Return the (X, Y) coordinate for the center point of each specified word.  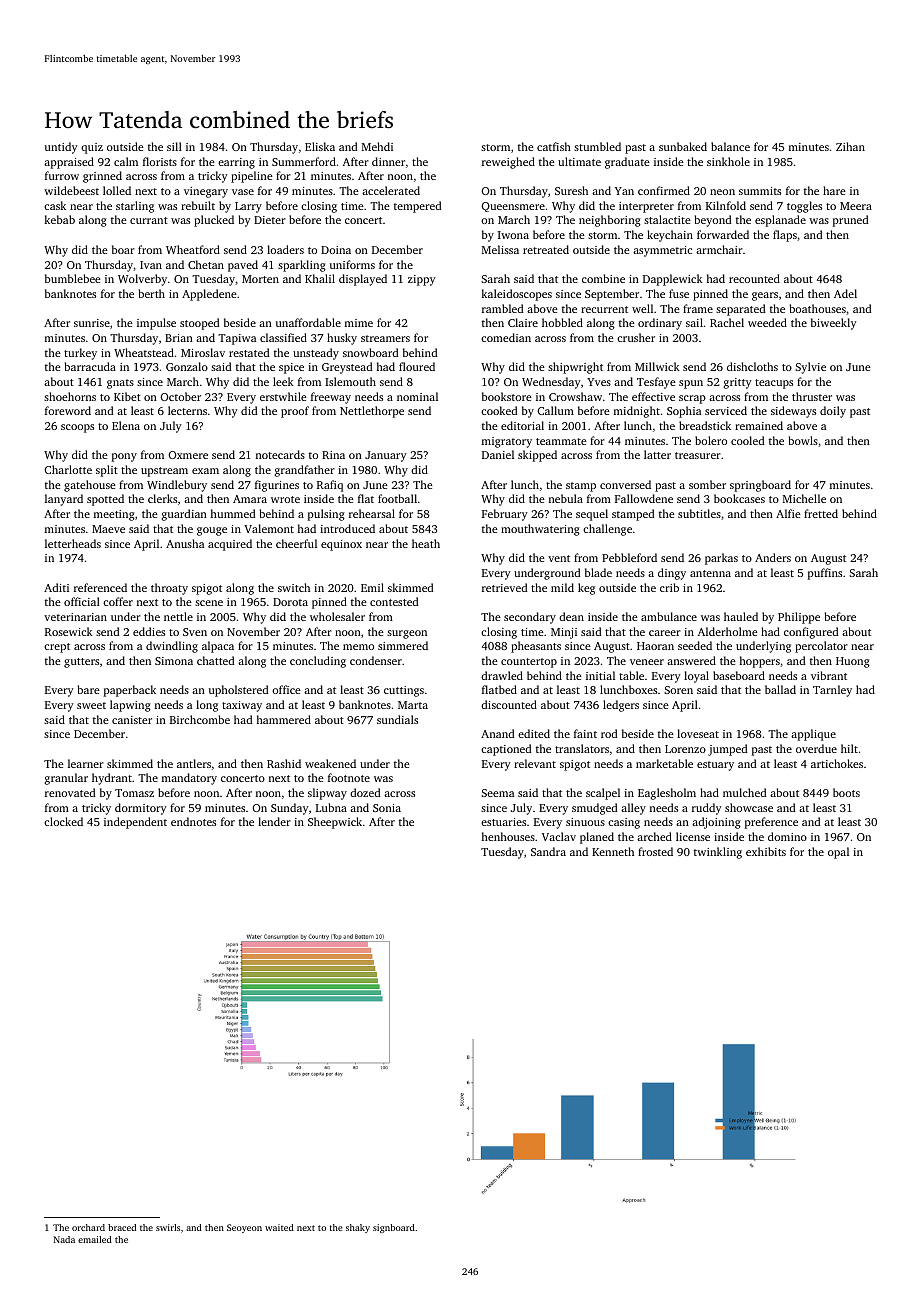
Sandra (548, 851)
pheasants (536, 647)
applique (813, 735)
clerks (162, 498)
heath (426, 543)
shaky (358, 1228)
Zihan (850, 146)
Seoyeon (244, 1228)
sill (174, 146)
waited (279, 1227)
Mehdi (377, 146)
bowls (803, 440)
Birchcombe (200, 719)
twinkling (718, 853)
